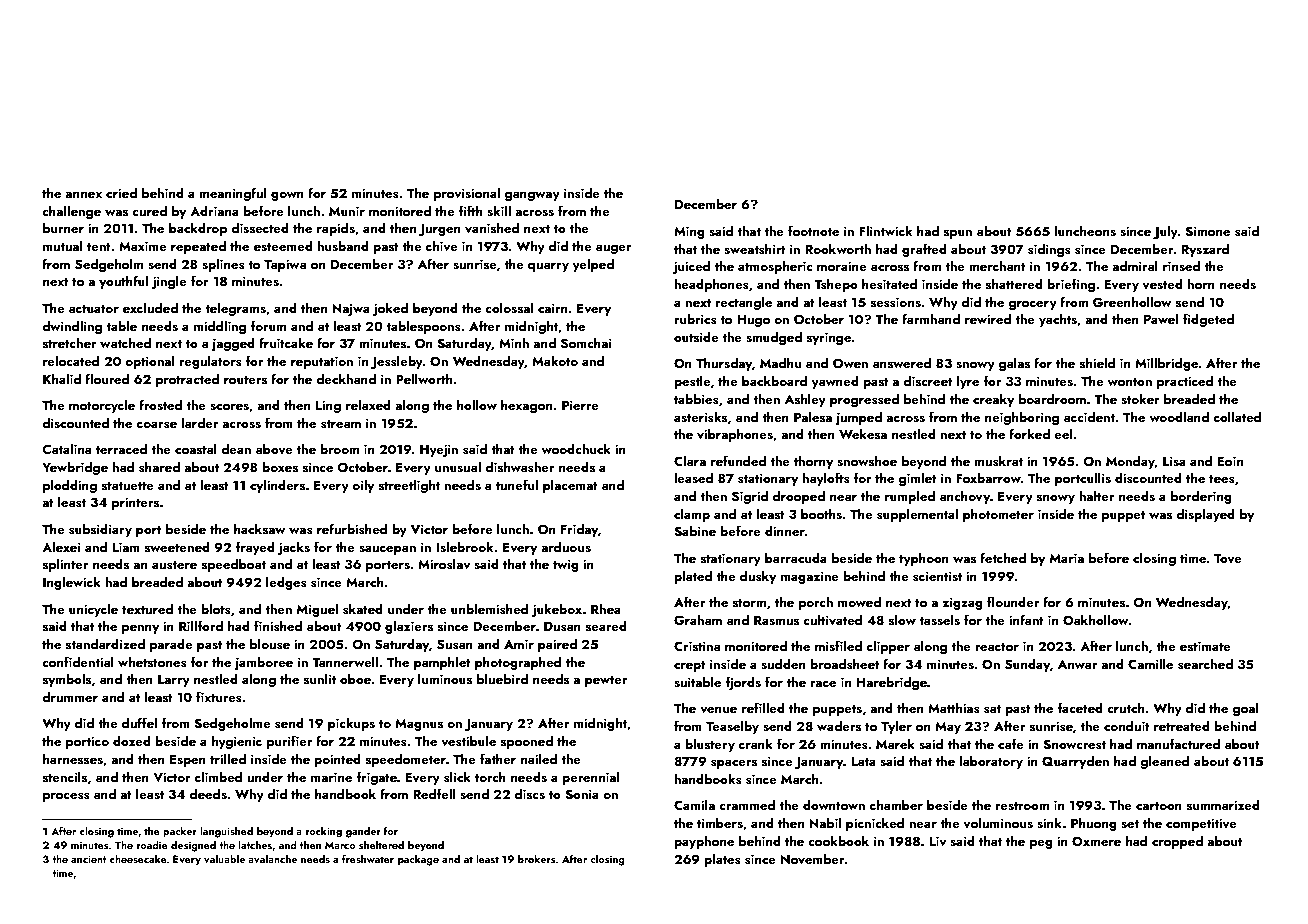 Image resolution: width=1308 pixels, height=924 pixels. What do you see at coordinates (695, 531) in the document?
I see `Sabine` at bounding box center [695, 531].
